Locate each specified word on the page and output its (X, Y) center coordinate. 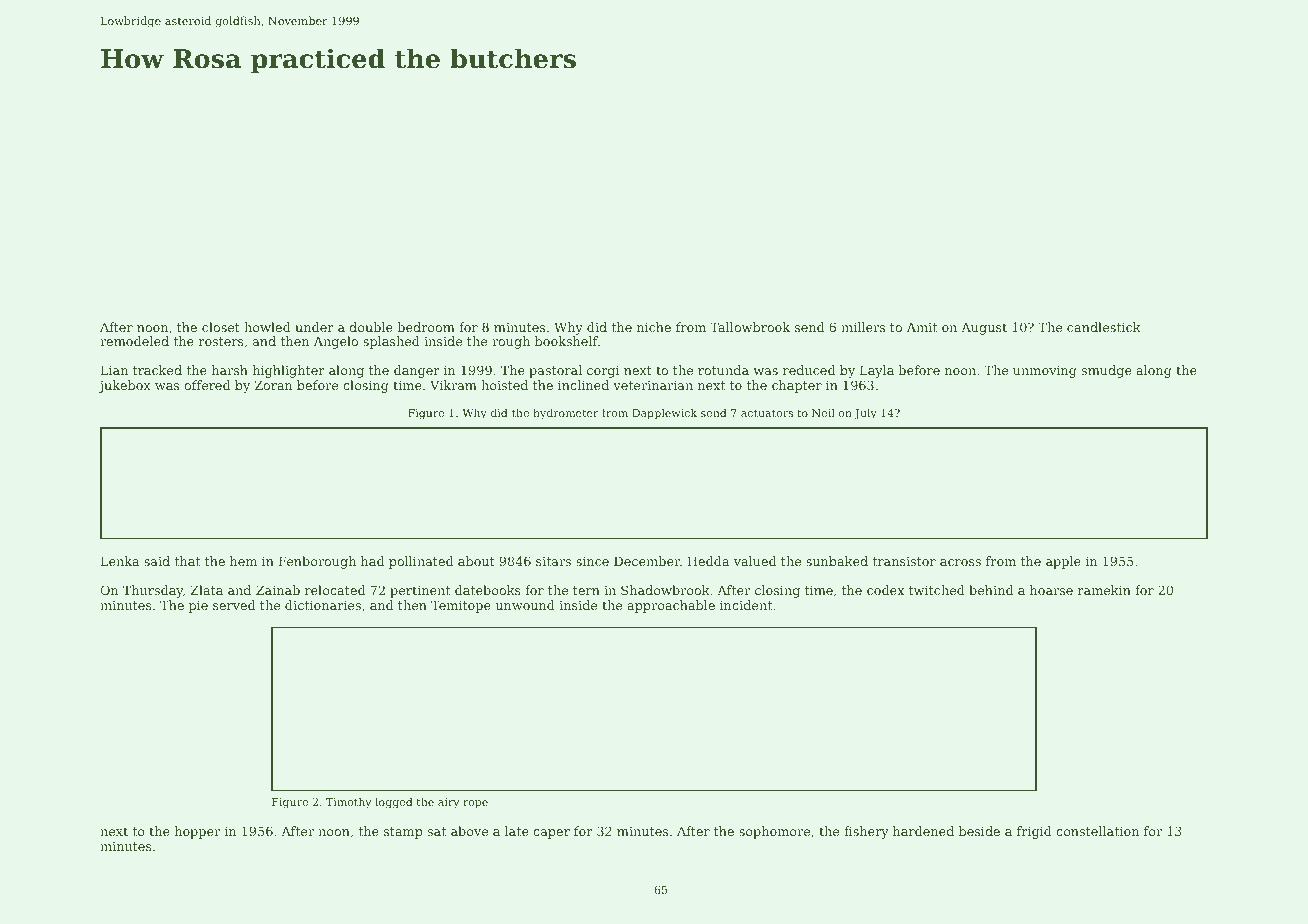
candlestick (1104, 327)
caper (551, 834)
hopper (197, 832)
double (371, 327)
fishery (866, 832)
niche (654, 327)
